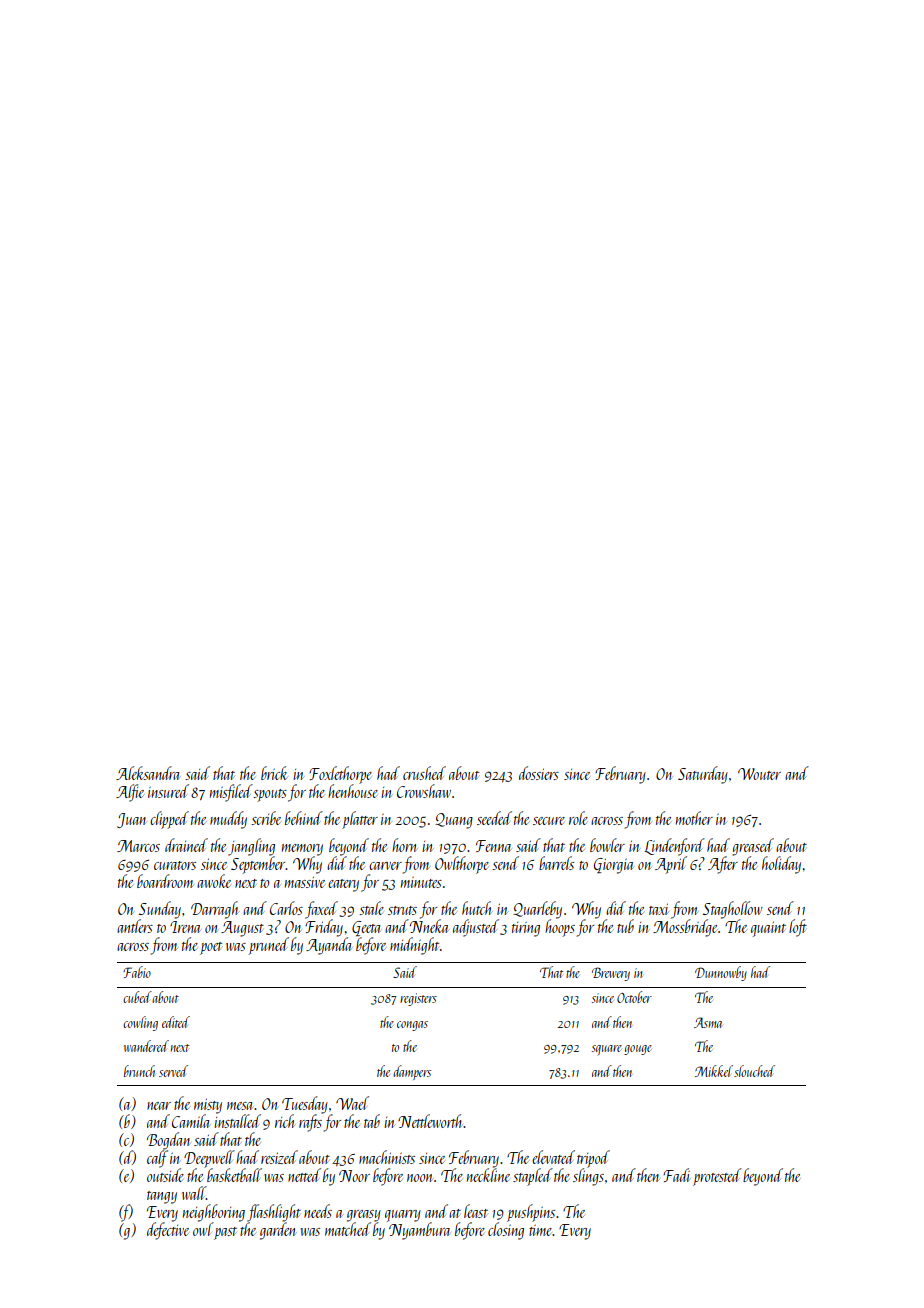 The height and width of the screenshot is (1308, 924). What do you see at coordinates (607, 1050) in the screenshot?
I see `square` at bounding box center [607, 1050].
